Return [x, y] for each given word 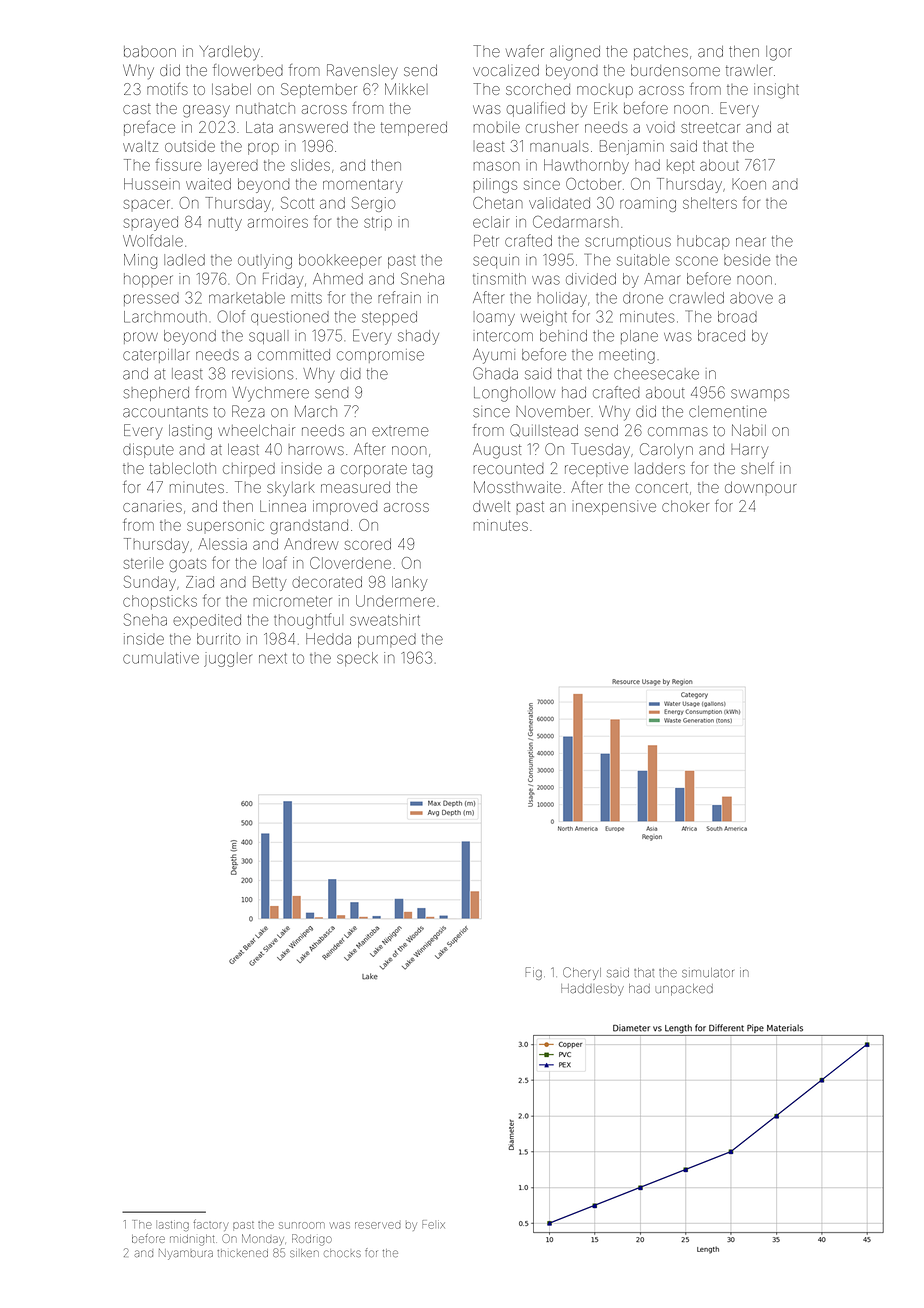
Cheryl [582, 973]
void [660, 127]
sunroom [302, 1225]
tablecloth [182, 468]
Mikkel [406, 89]
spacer [147, 204]
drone [643, 298]
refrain [399, 297]
